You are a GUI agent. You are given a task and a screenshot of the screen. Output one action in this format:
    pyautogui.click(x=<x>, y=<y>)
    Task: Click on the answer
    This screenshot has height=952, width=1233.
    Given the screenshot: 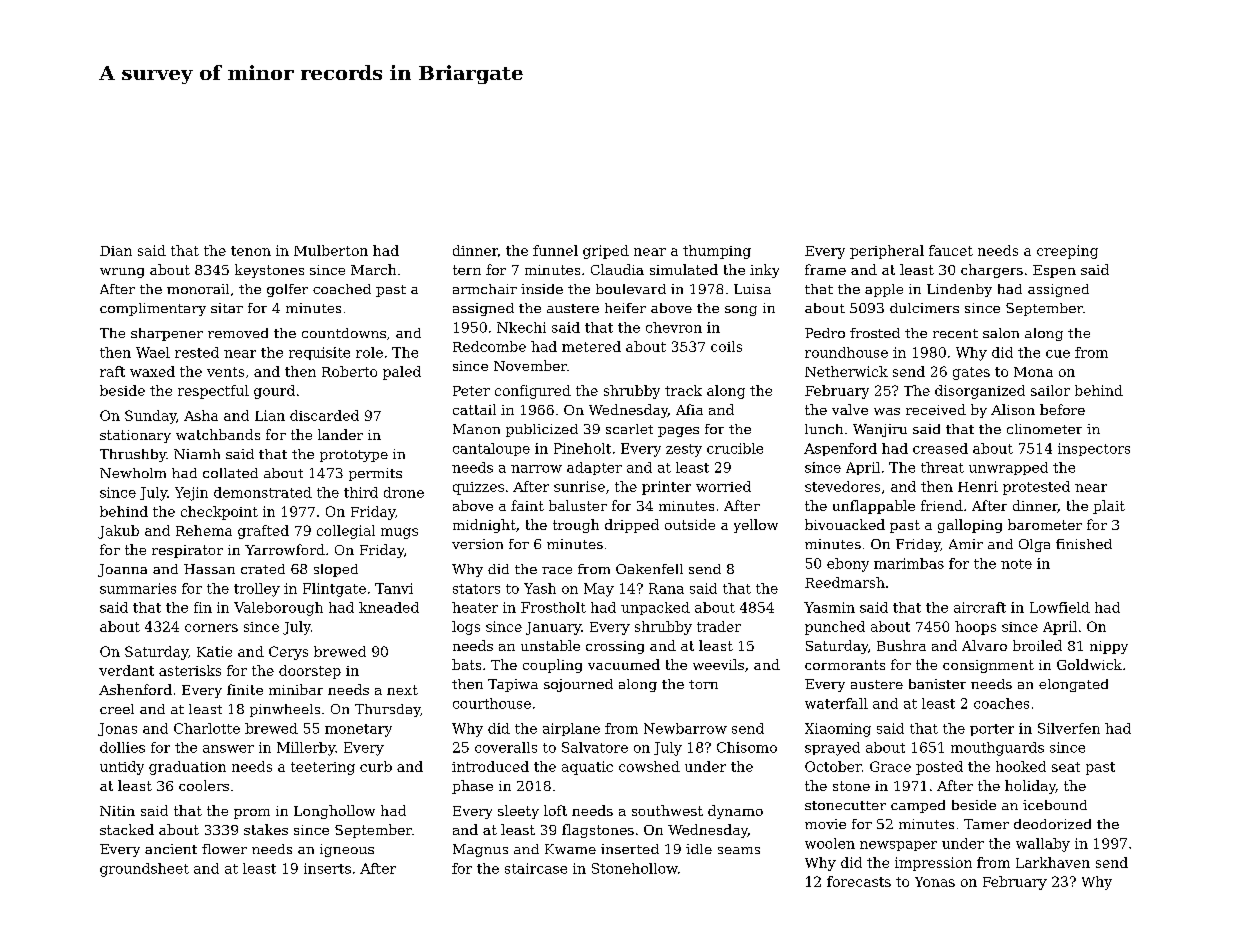 What is the action you would take?
    pyautogui.click(x=228, y=749)
